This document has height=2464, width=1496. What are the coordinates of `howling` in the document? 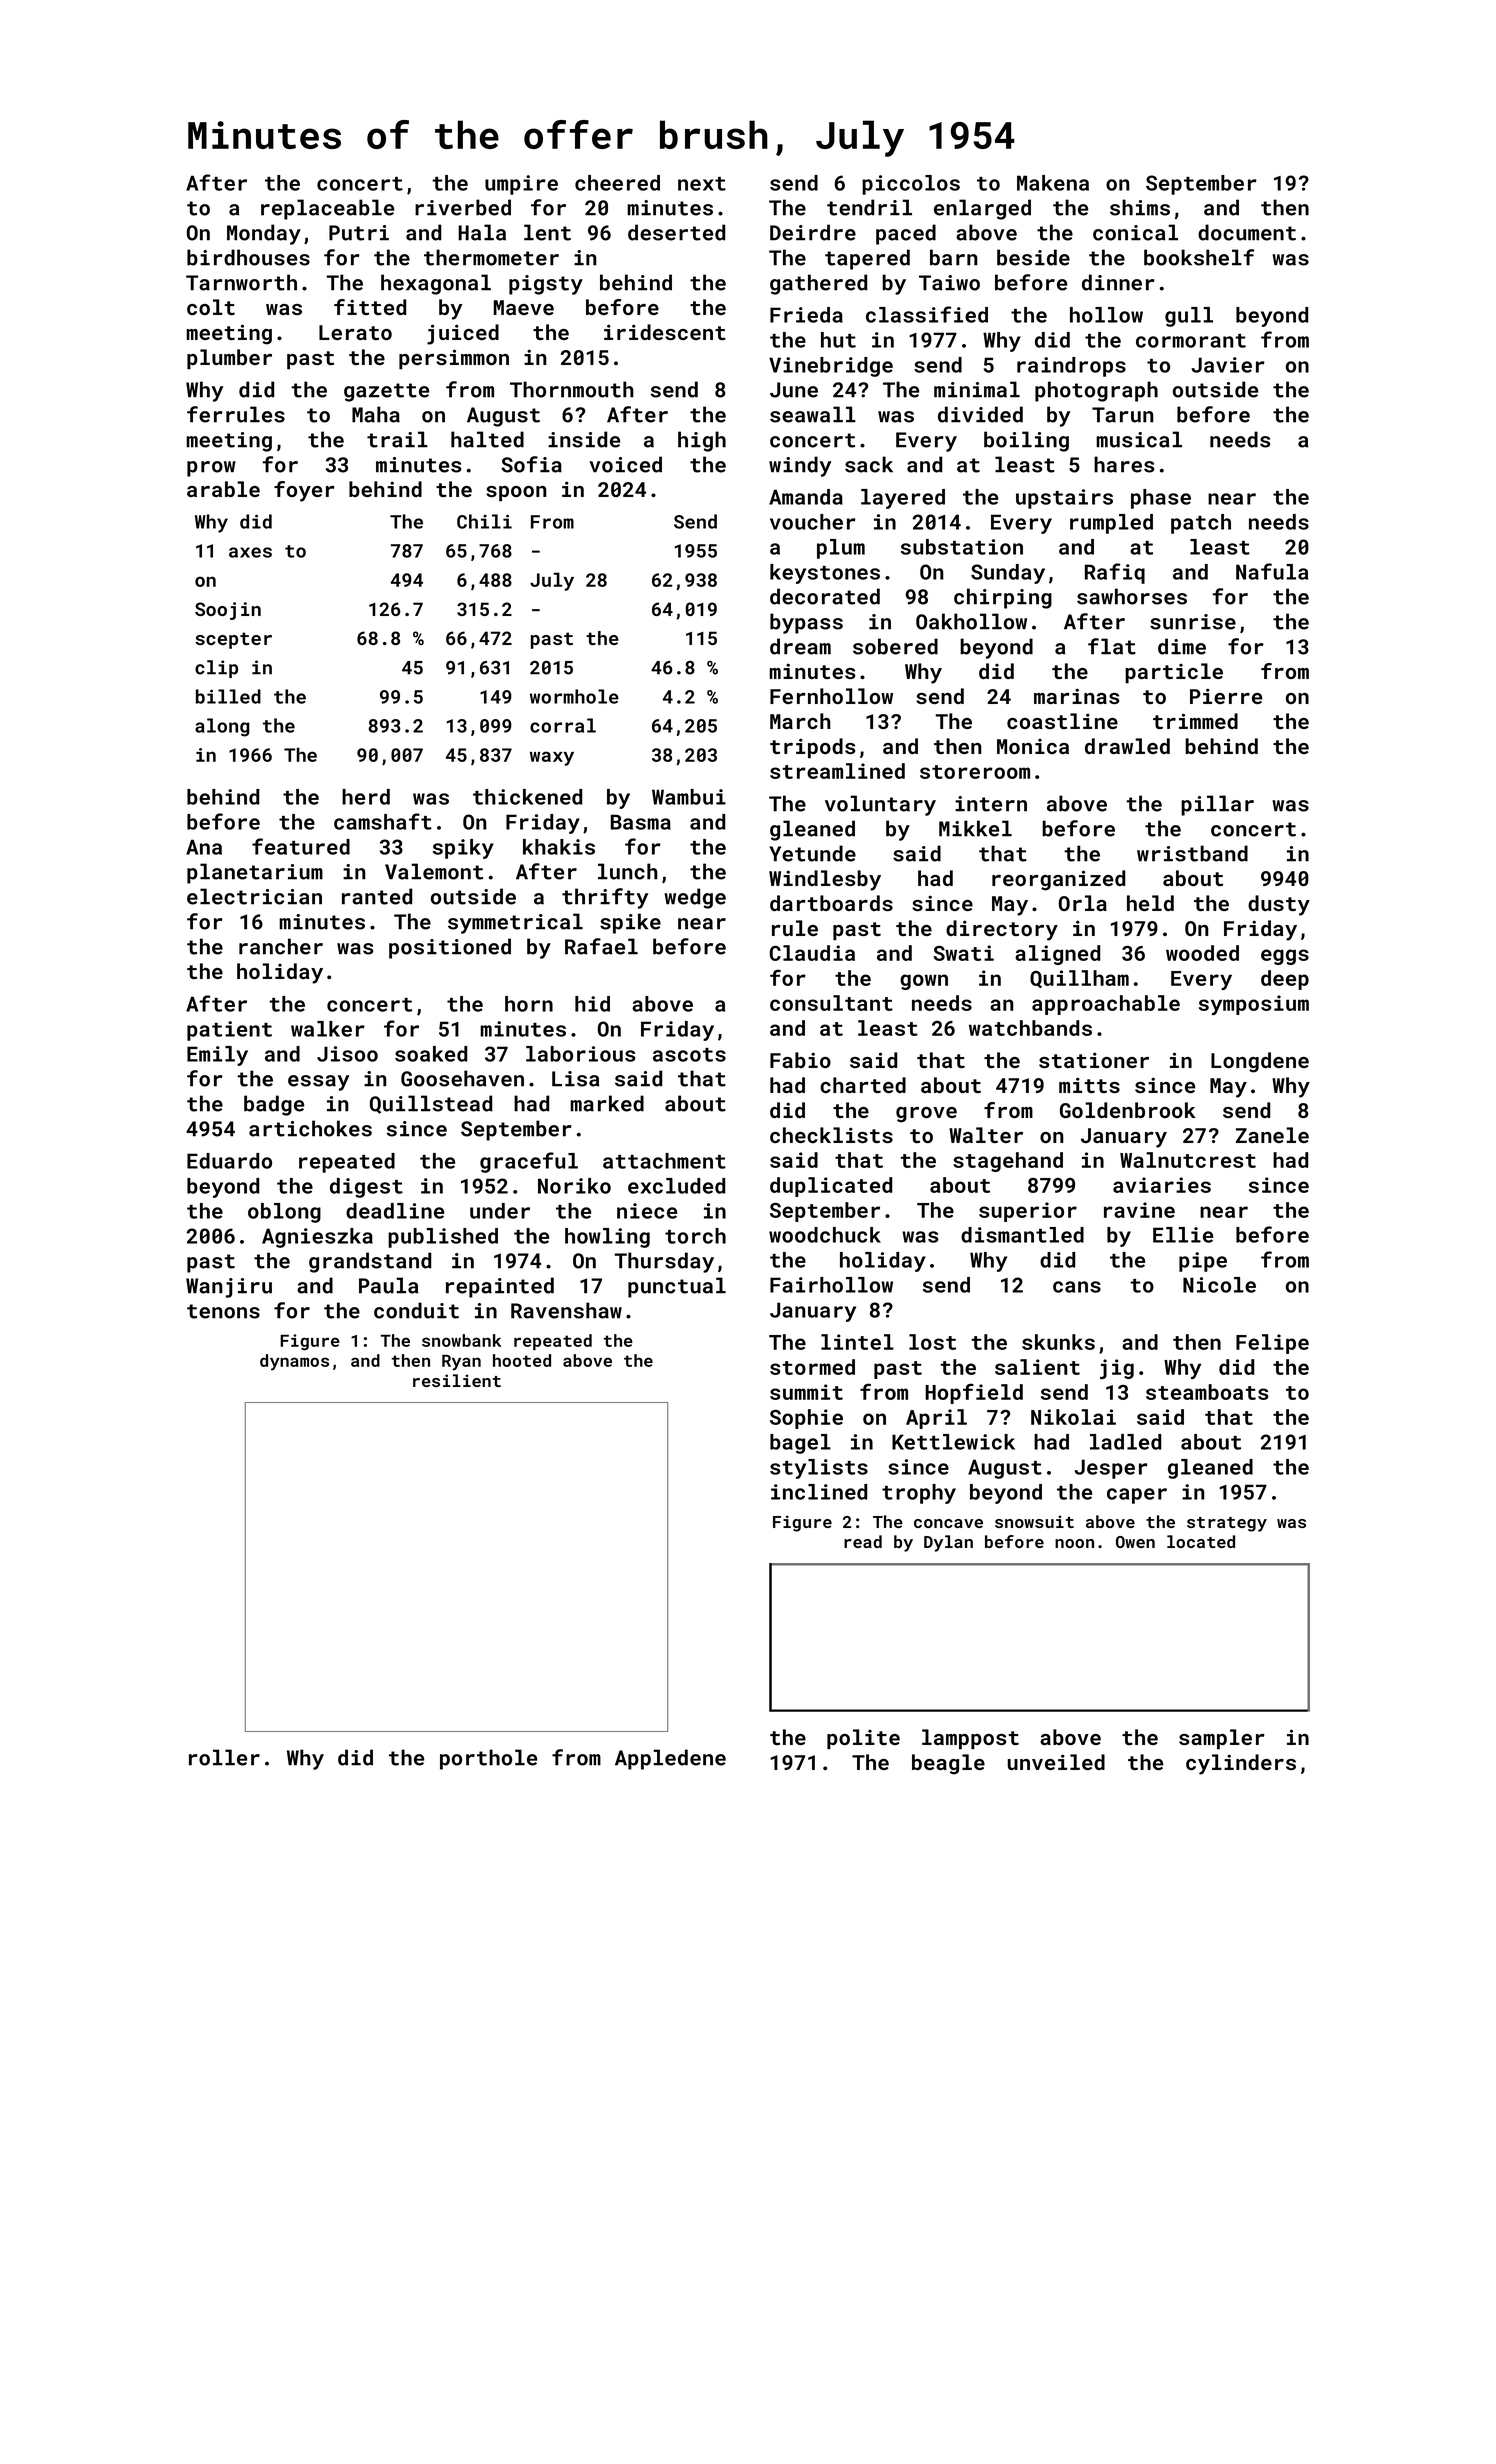 It's located at (607, 1238).
